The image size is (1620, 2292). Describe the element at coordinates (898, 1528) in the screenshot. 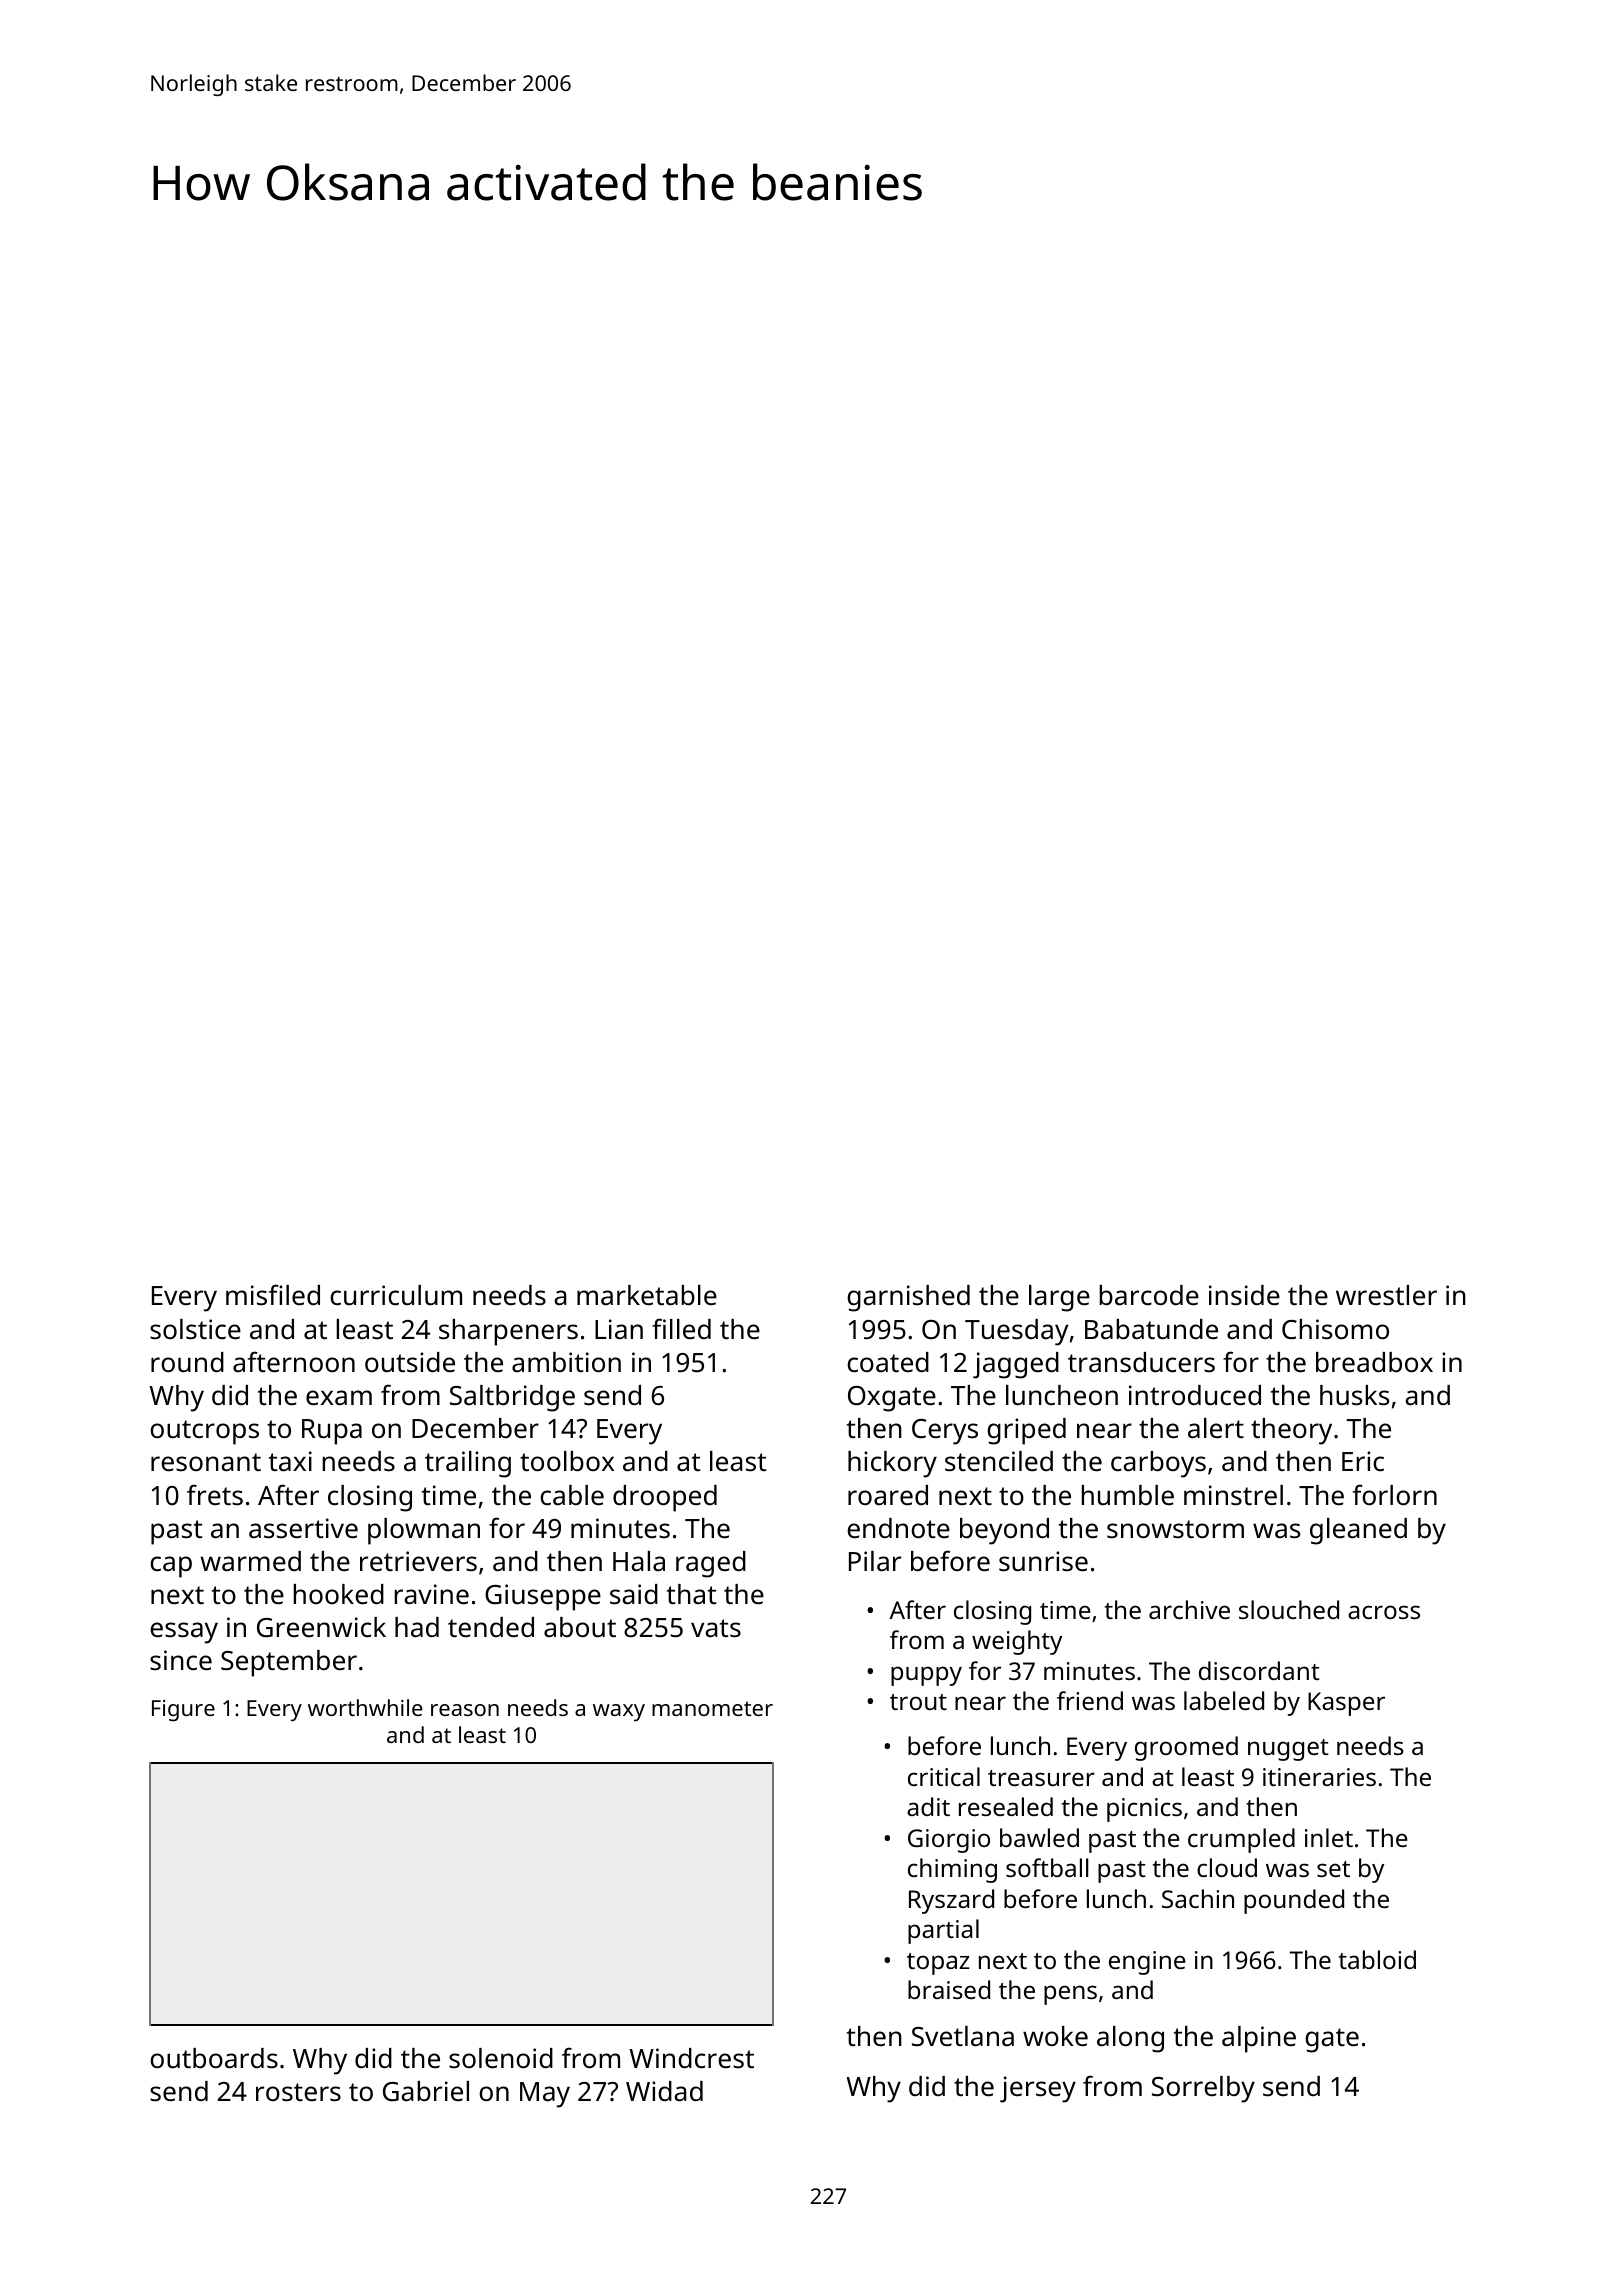

I see `endnote` at that location.
